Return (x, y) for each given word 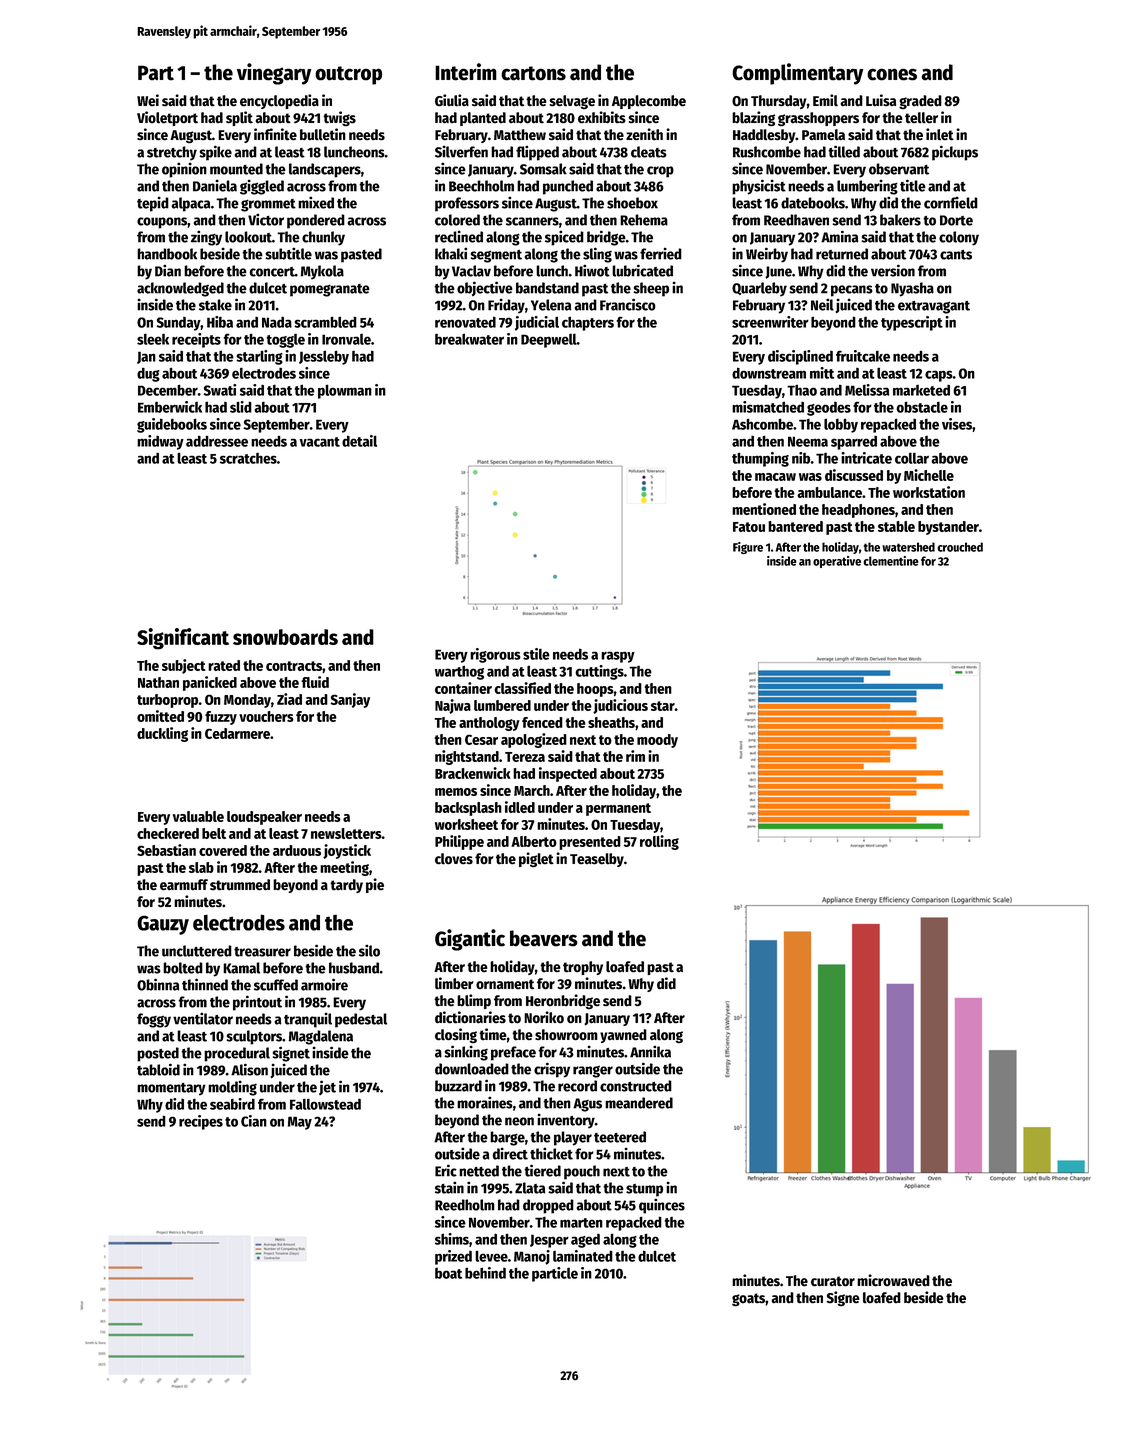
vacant (320, 442)
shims (452, 1239)
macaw (775, 477)
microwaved (893, 1280)
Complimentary (797, 74)
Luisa (881, 100)
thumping (760, 459)
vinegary (274, 74)
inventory (566, 1121)
